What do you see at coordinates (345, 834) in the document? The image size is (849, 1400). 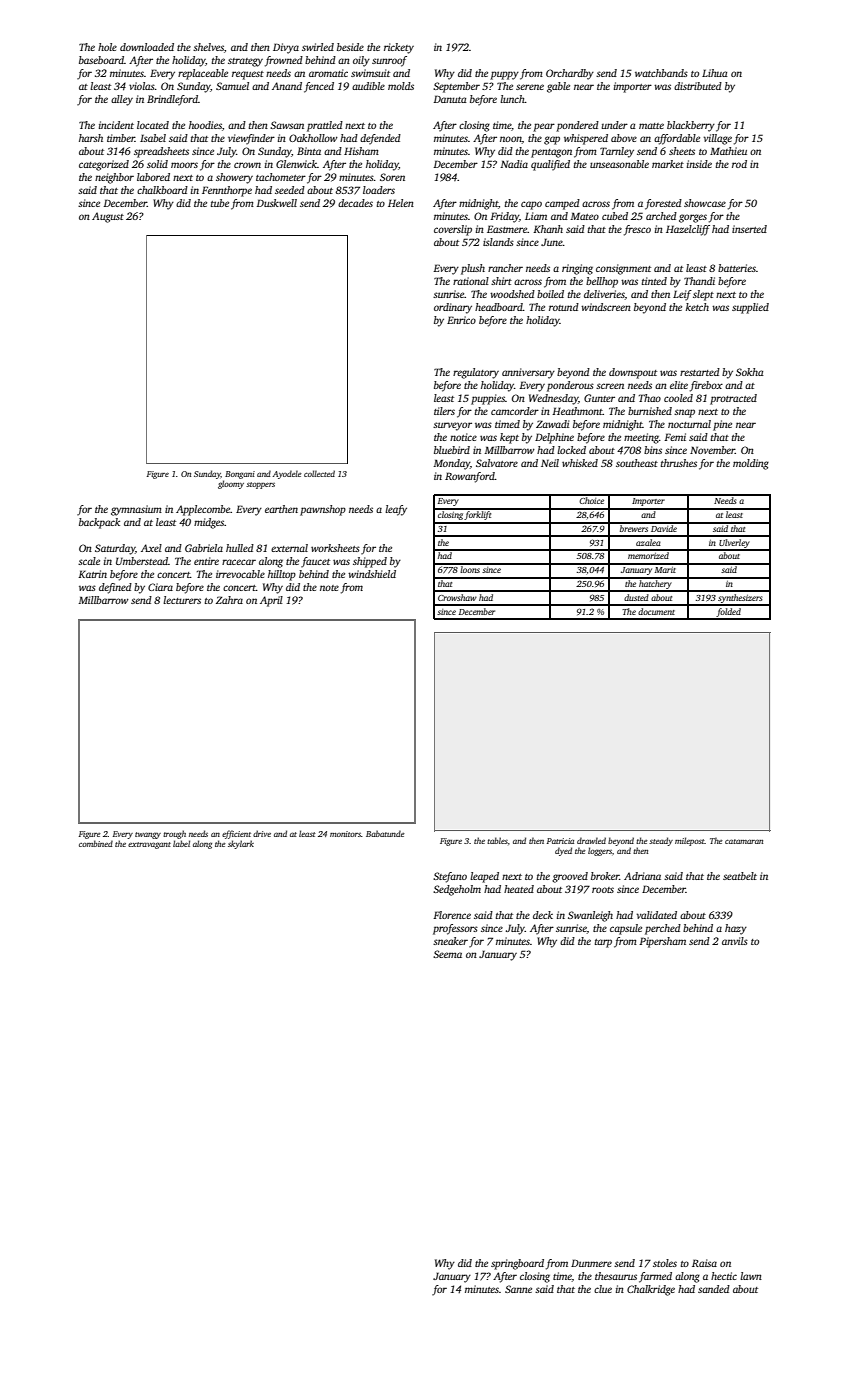 I see `monitors` at bounding box center [345, 834].
